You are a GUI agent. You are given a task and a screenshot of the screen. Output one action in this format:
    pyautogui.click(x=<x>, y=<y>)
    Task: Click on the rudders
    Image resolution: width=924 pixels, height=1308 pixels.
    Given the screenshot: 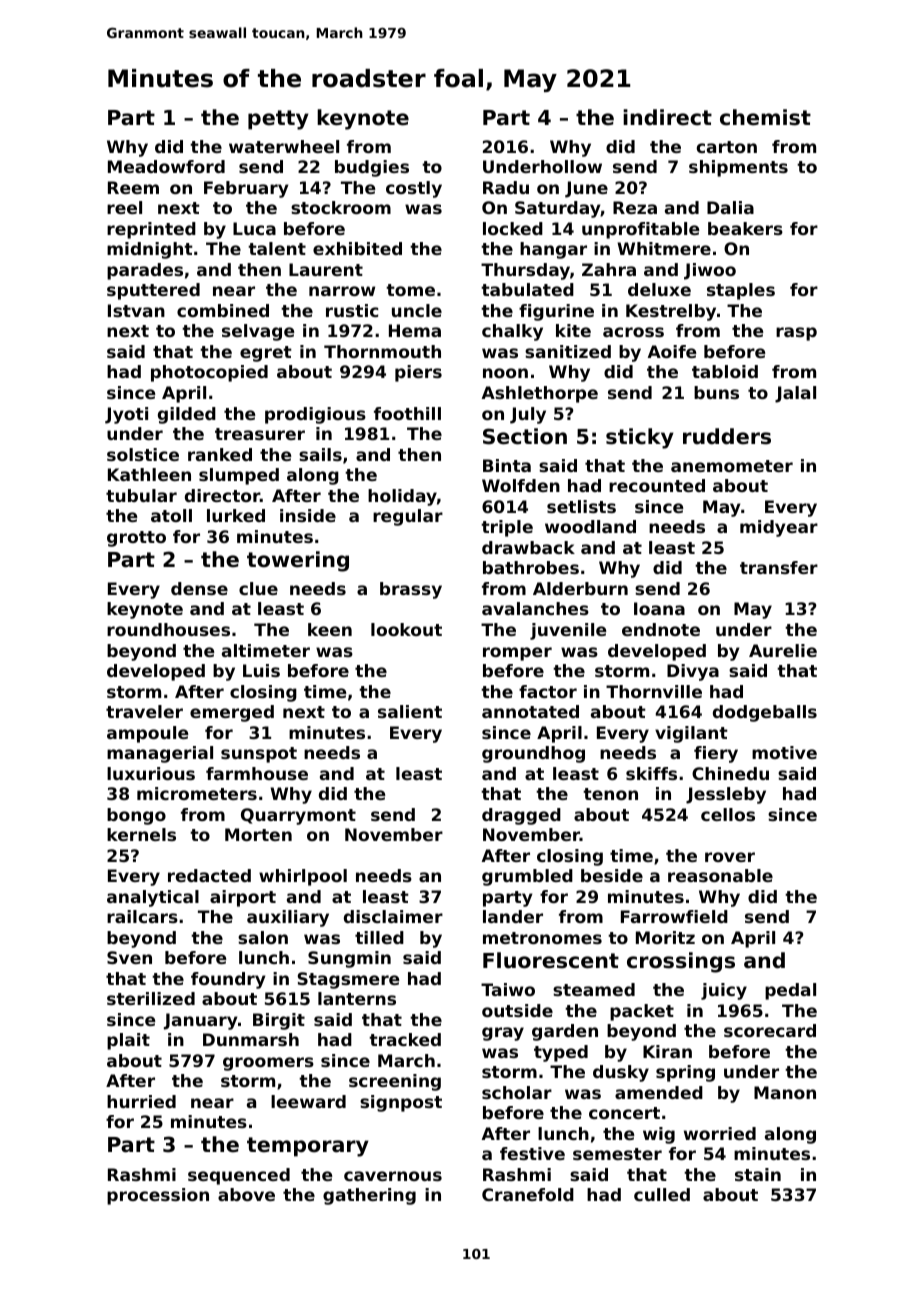 What is the action you would take?
    pyautogui.click(x=727, y=436)
